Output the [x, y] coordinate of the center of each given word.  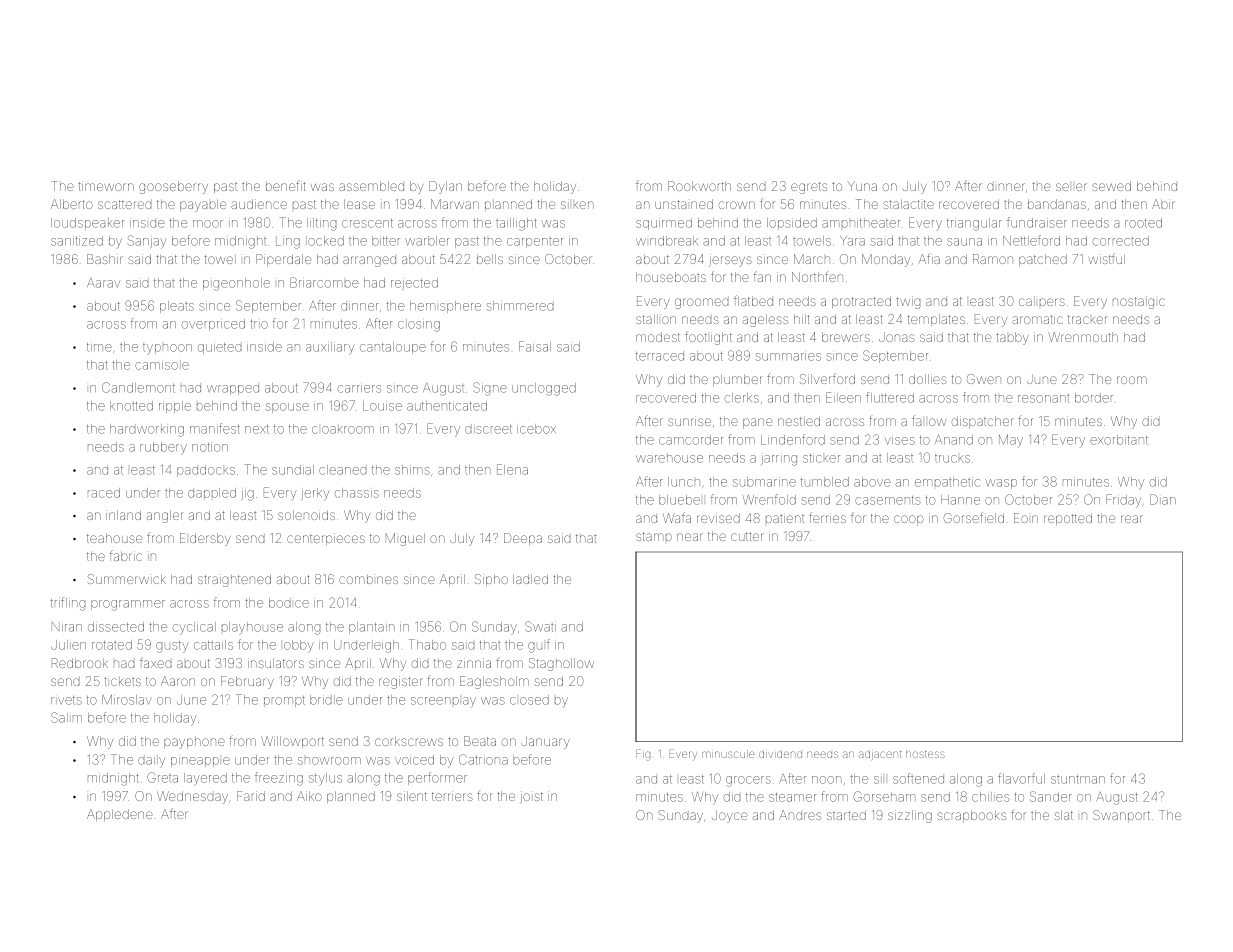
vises [900, 441]
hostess [925, 754]
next [257, 429]
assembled [371, 186]
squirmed [664, 224]
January [545, 742]
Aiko [309, 796]
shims [412, 470]
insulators [276, 663]
